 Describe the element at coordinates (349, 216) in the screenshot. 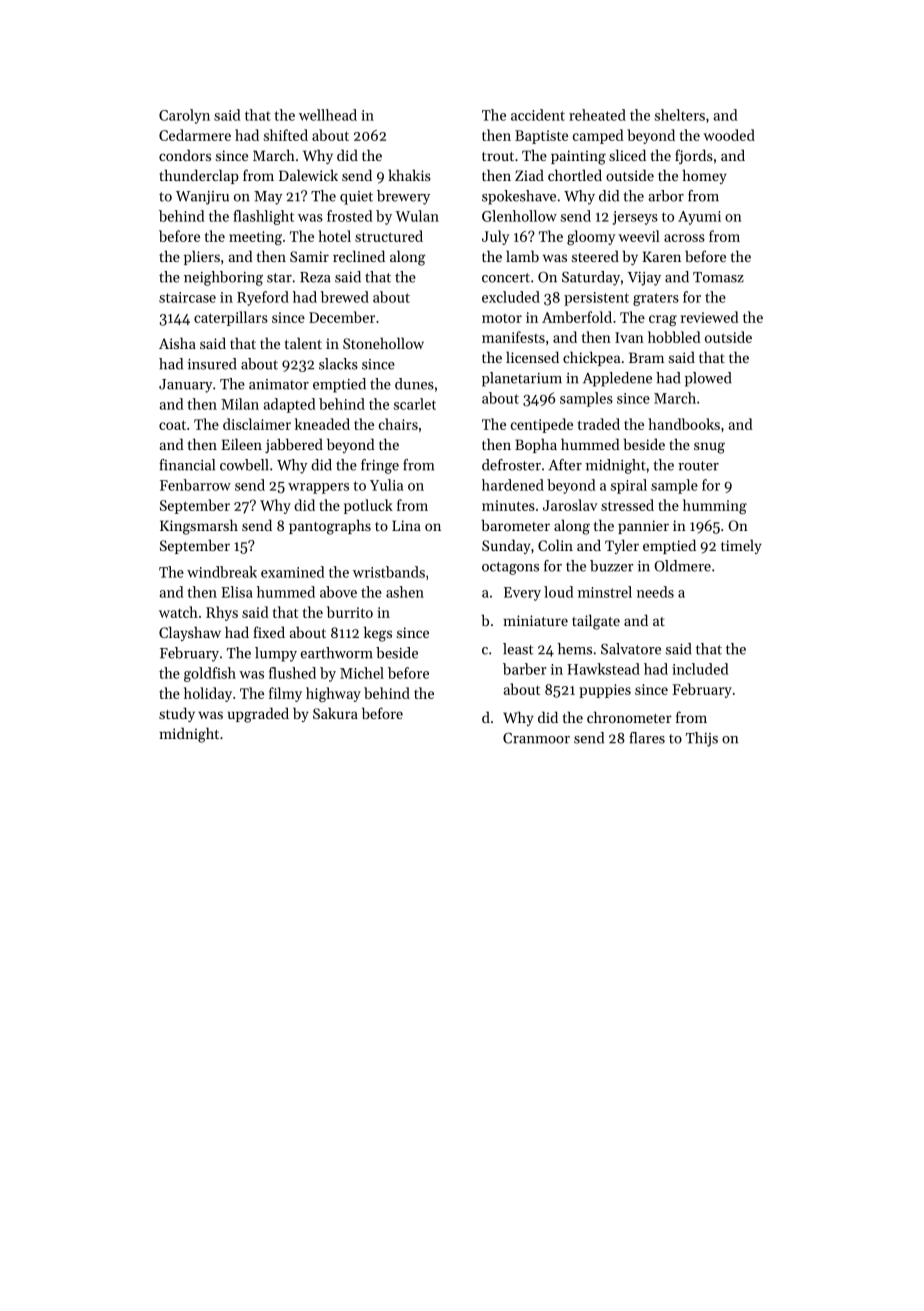

I see `frosted` at that location.
